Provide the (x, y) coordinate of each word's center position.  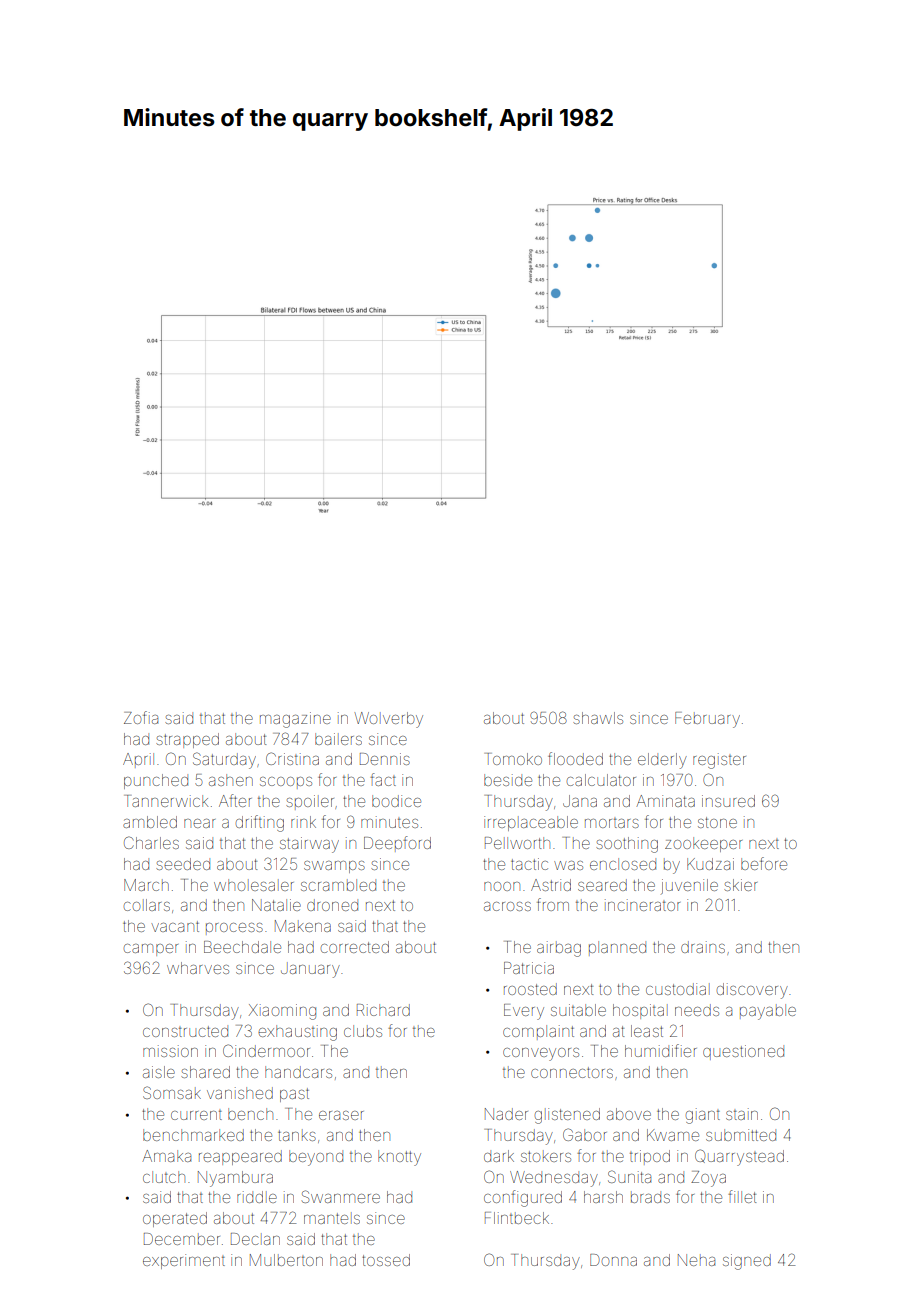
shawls (598, 718)
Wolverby (388, 720)
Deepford (397, 844)
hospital (640, 1011)
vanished (240, 1093)
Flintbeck (517, 1218)
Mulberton (286, 1260)
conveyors (541, 1054)
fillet (742, 1196)
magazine (295, 720)
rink (303, 822)
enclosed (623, 864)
